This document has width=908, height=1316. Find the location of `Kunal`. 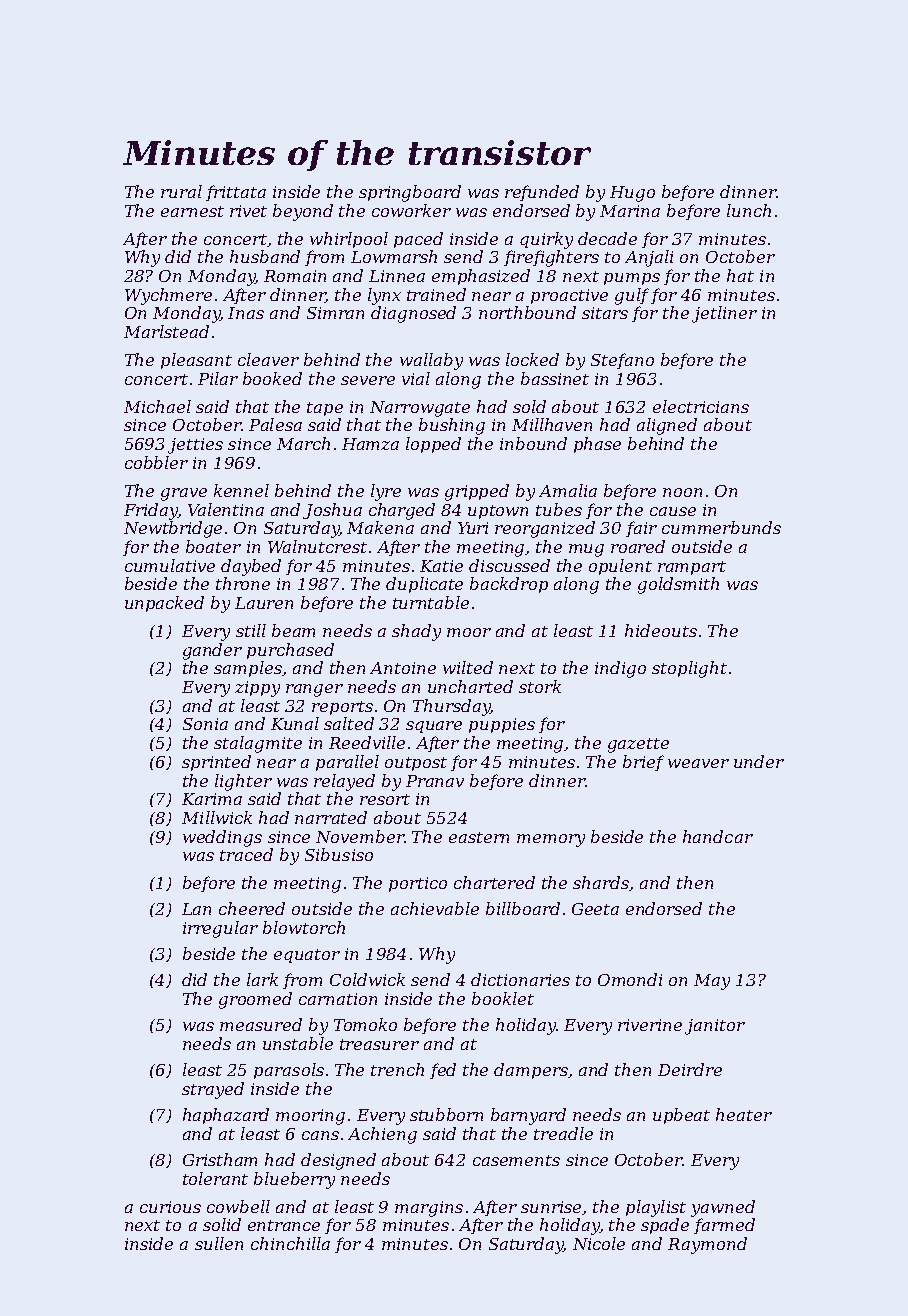

Kunal is located at coordinates (295, 723).
